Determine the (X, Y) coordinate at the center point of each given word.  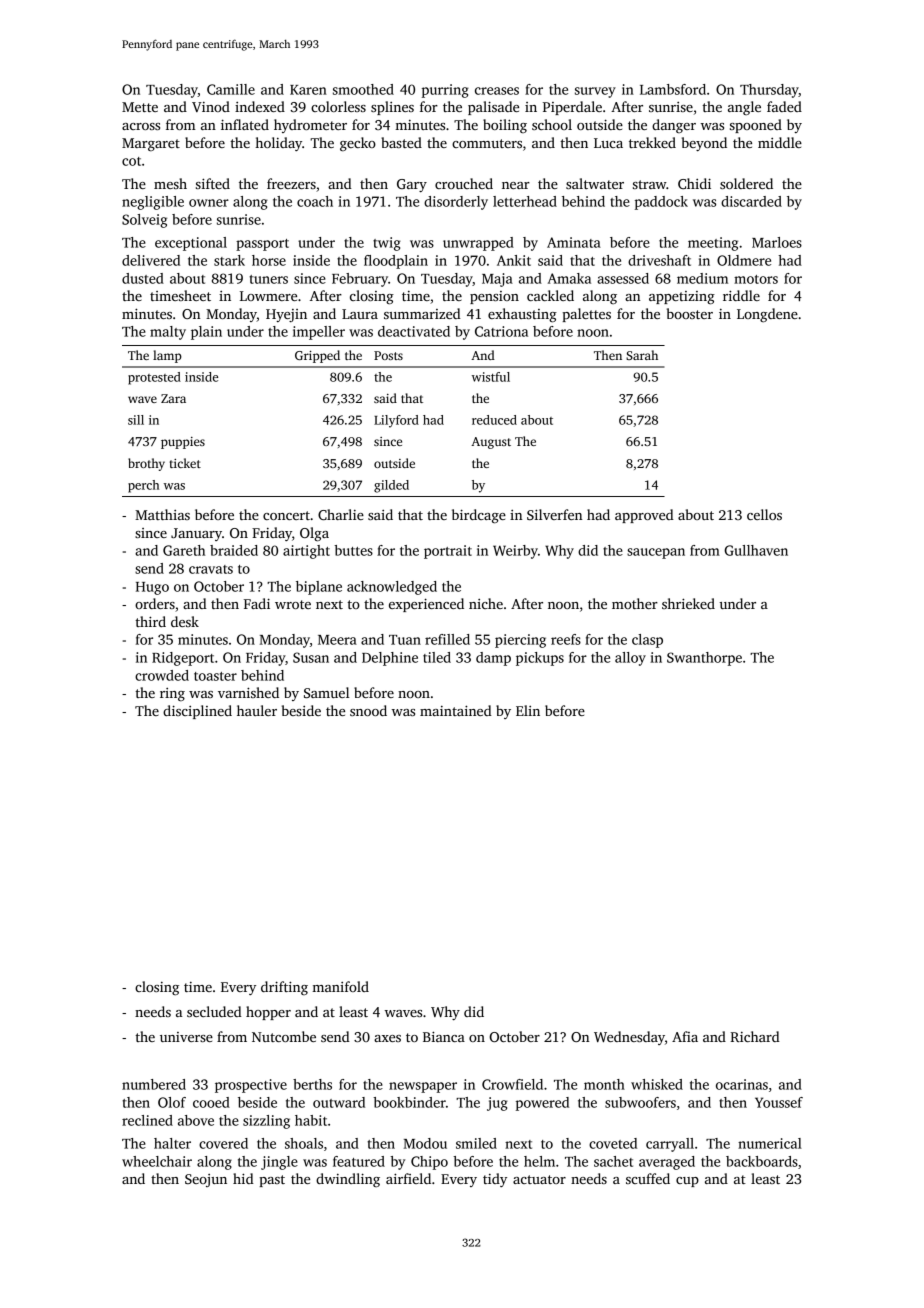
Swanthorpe (704, 659)
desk (185, 621)
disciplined (197, 712)
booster (690, 313)
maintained (456, 710)
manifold (340, 986)
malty (168, 333)
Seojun (206, 1180)
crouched (464, 183)
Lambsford (673, 89)
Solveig (144, 221)
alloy (630, 659)
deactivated (414, 331)
